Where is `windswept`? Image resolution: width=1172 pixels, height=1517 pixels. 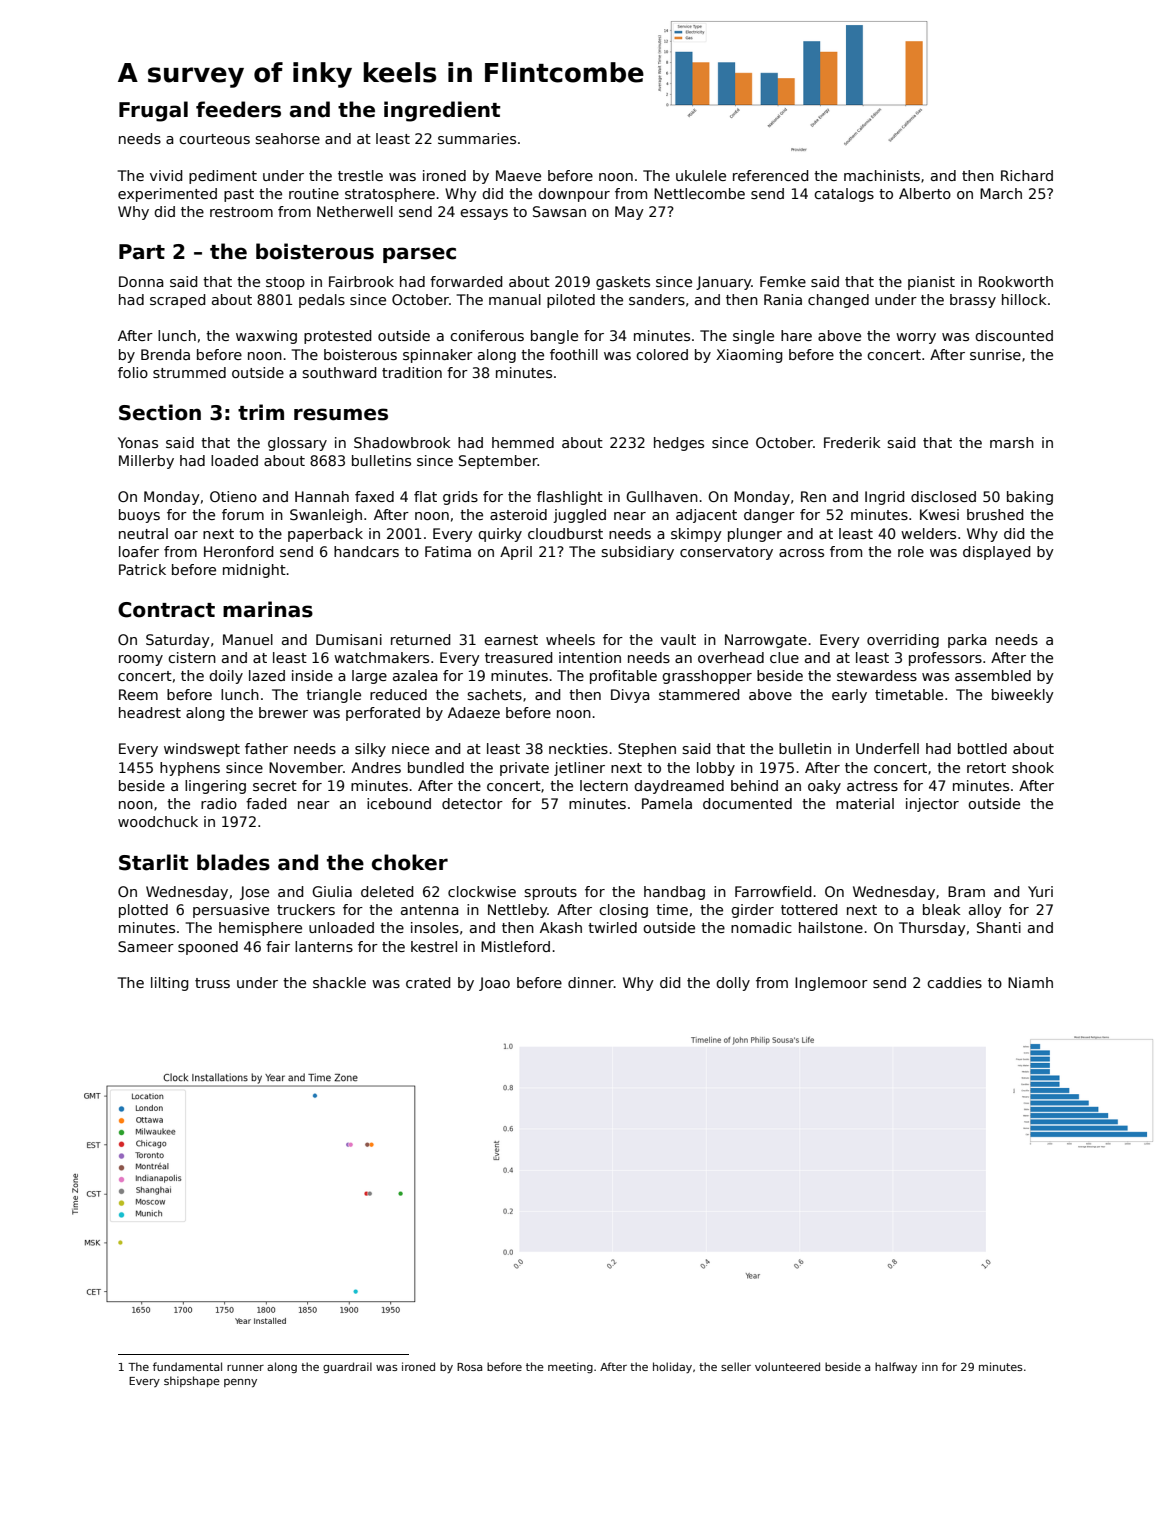 windswept is located at coordinates (202, 750).
